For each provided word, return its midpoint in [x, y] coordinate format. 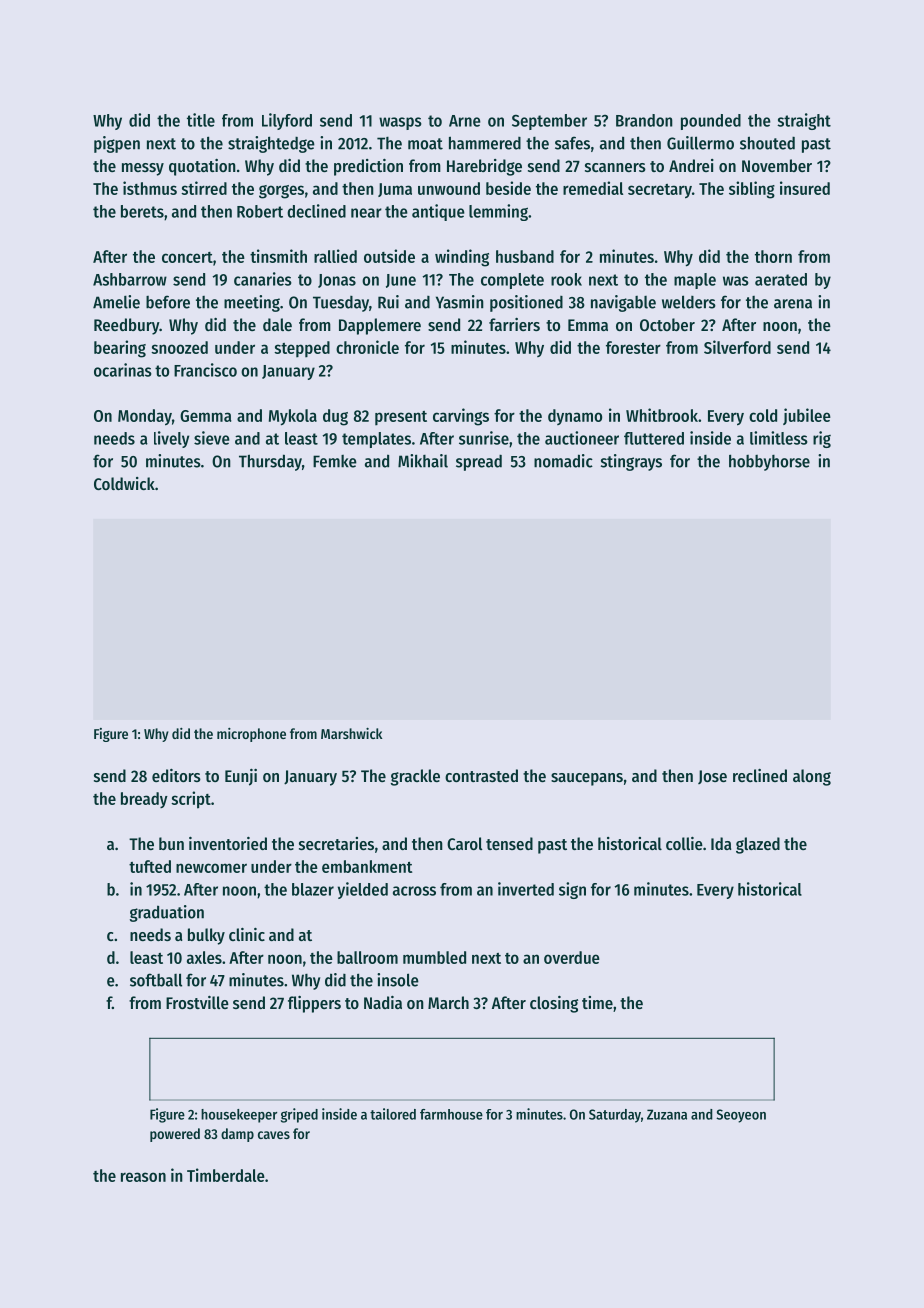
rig [822, 439]
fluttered [654, 438]
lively [171, 439]
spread [479, 463]
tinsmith [278, 256]
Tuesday [341, 304]
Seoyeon [741, 1116]
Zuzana [667, 1114]
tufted [150, 866]
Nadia [383, 1002]
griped [299, 1115]
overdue [572, 957]
